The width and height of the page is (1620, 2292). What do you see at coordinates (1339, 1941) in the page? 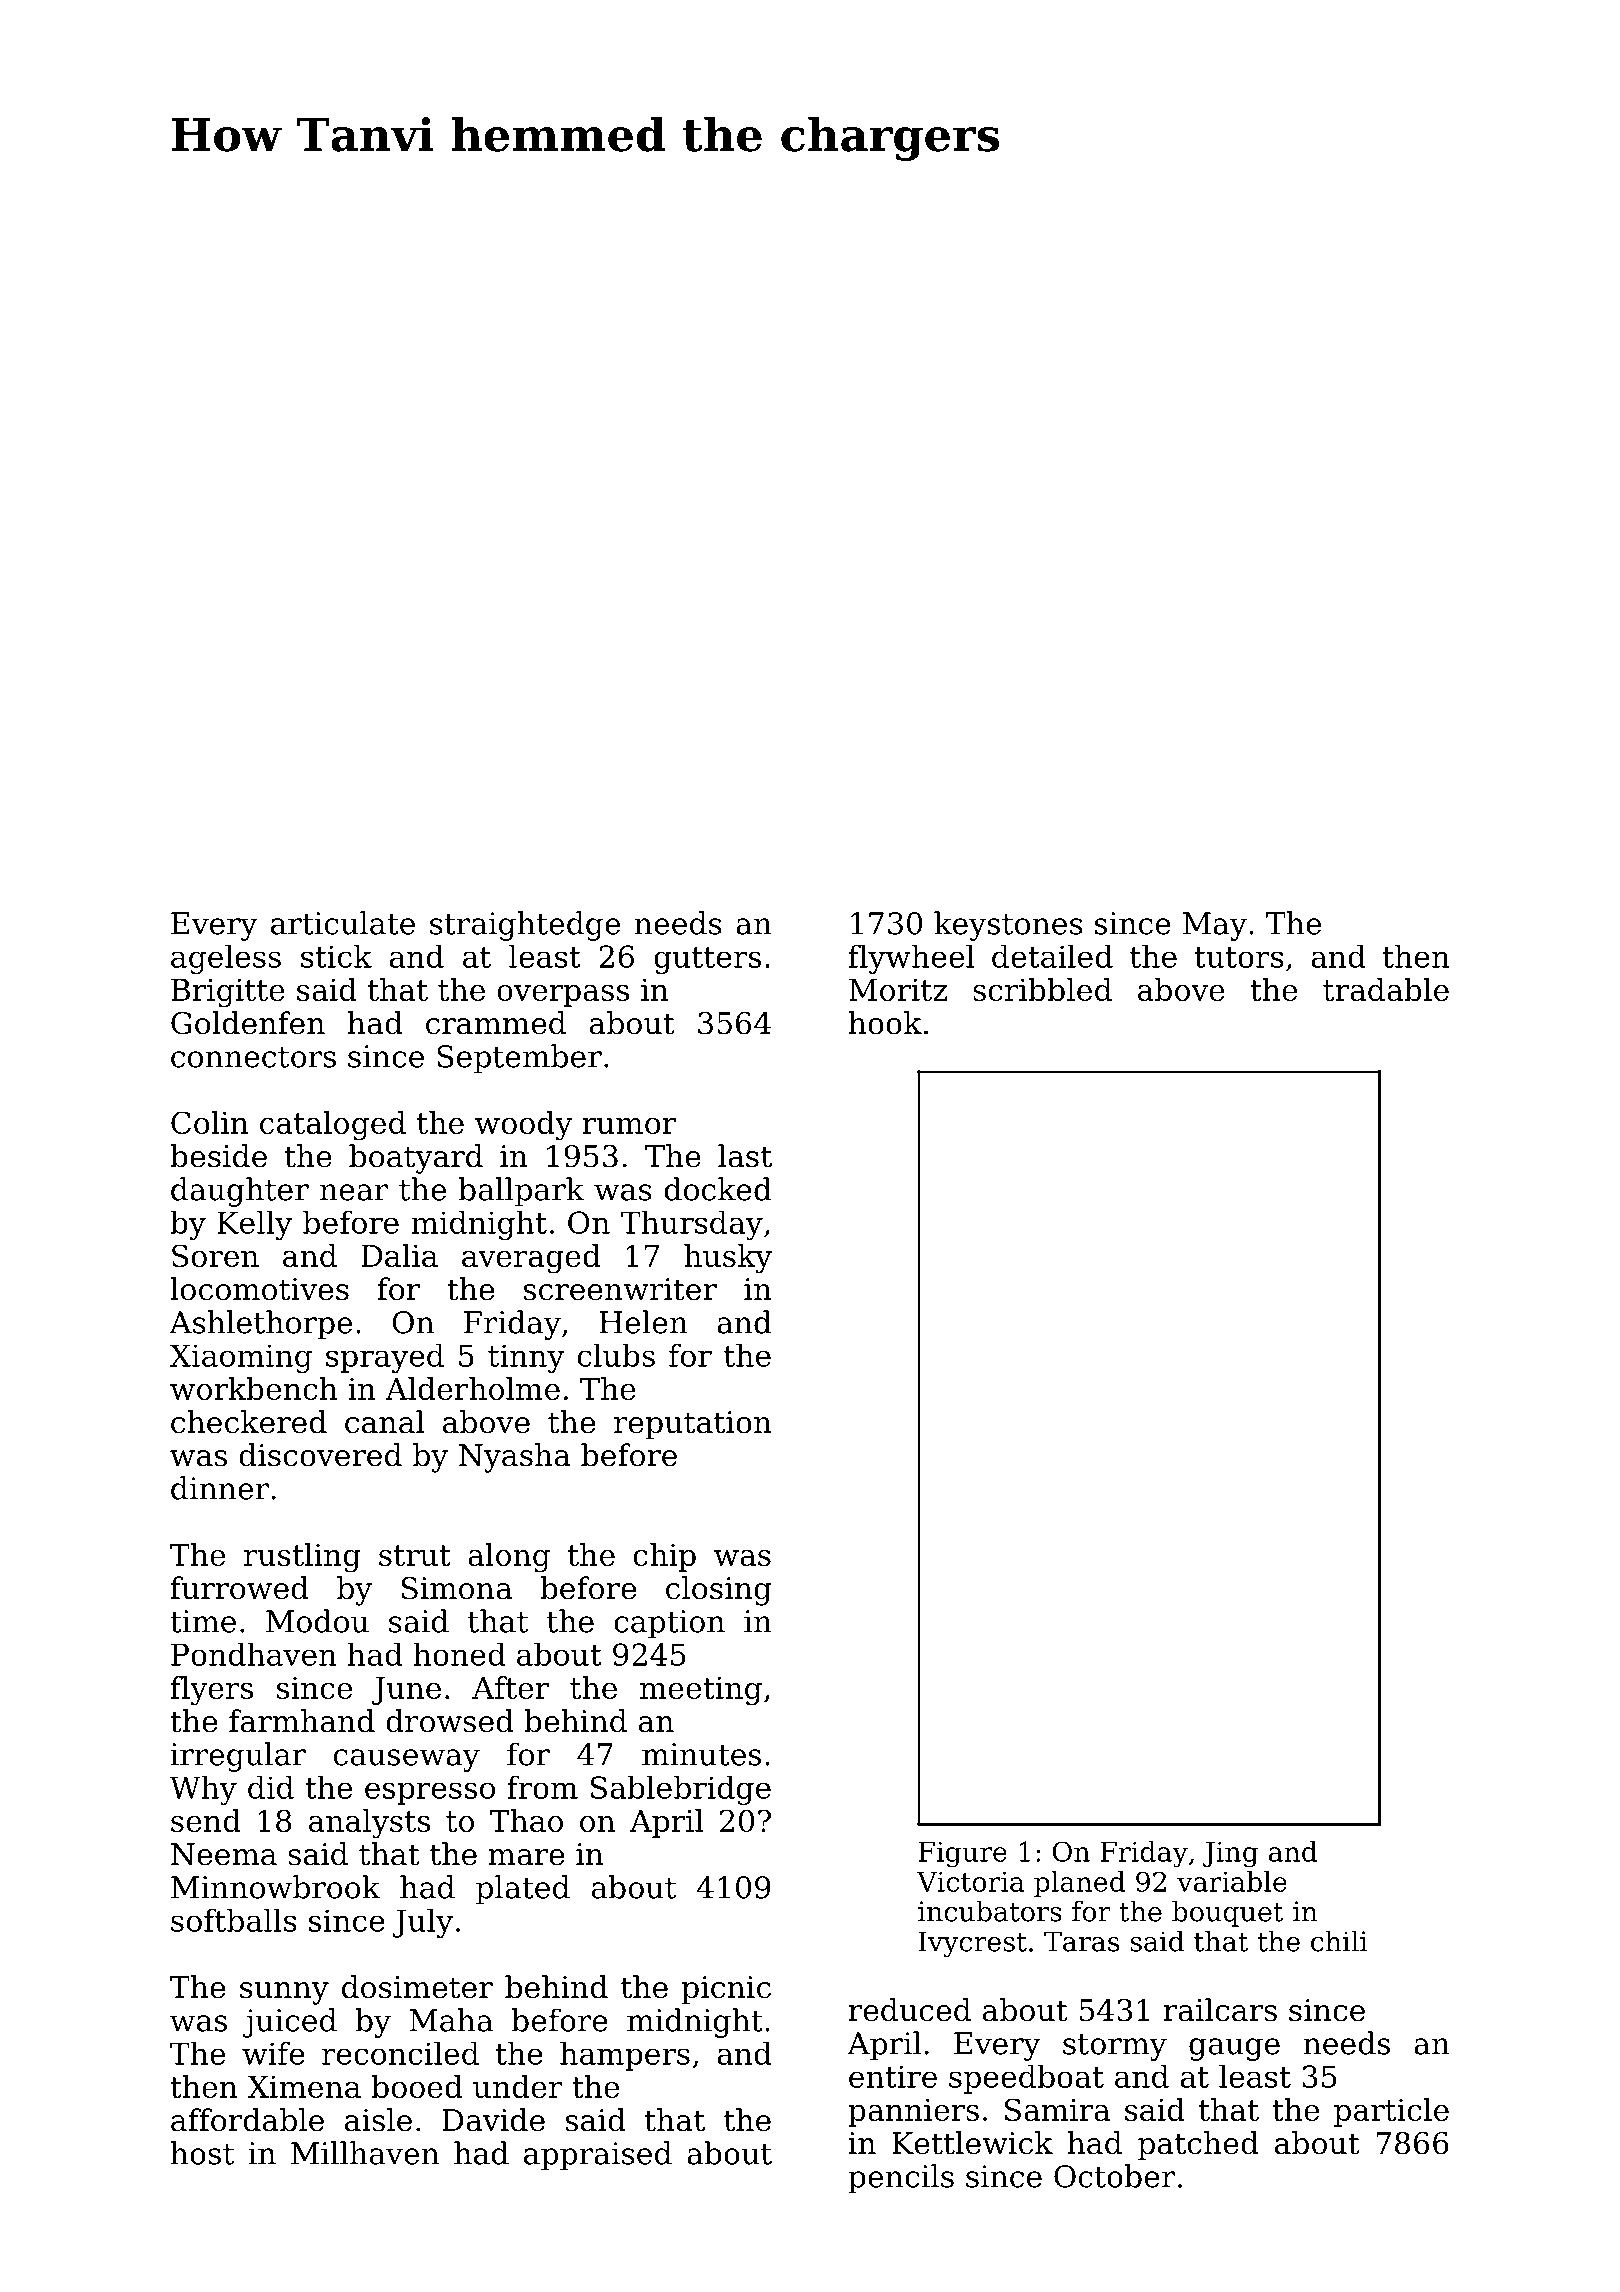
I see `chili` at bounding box center [1339, 1941].
